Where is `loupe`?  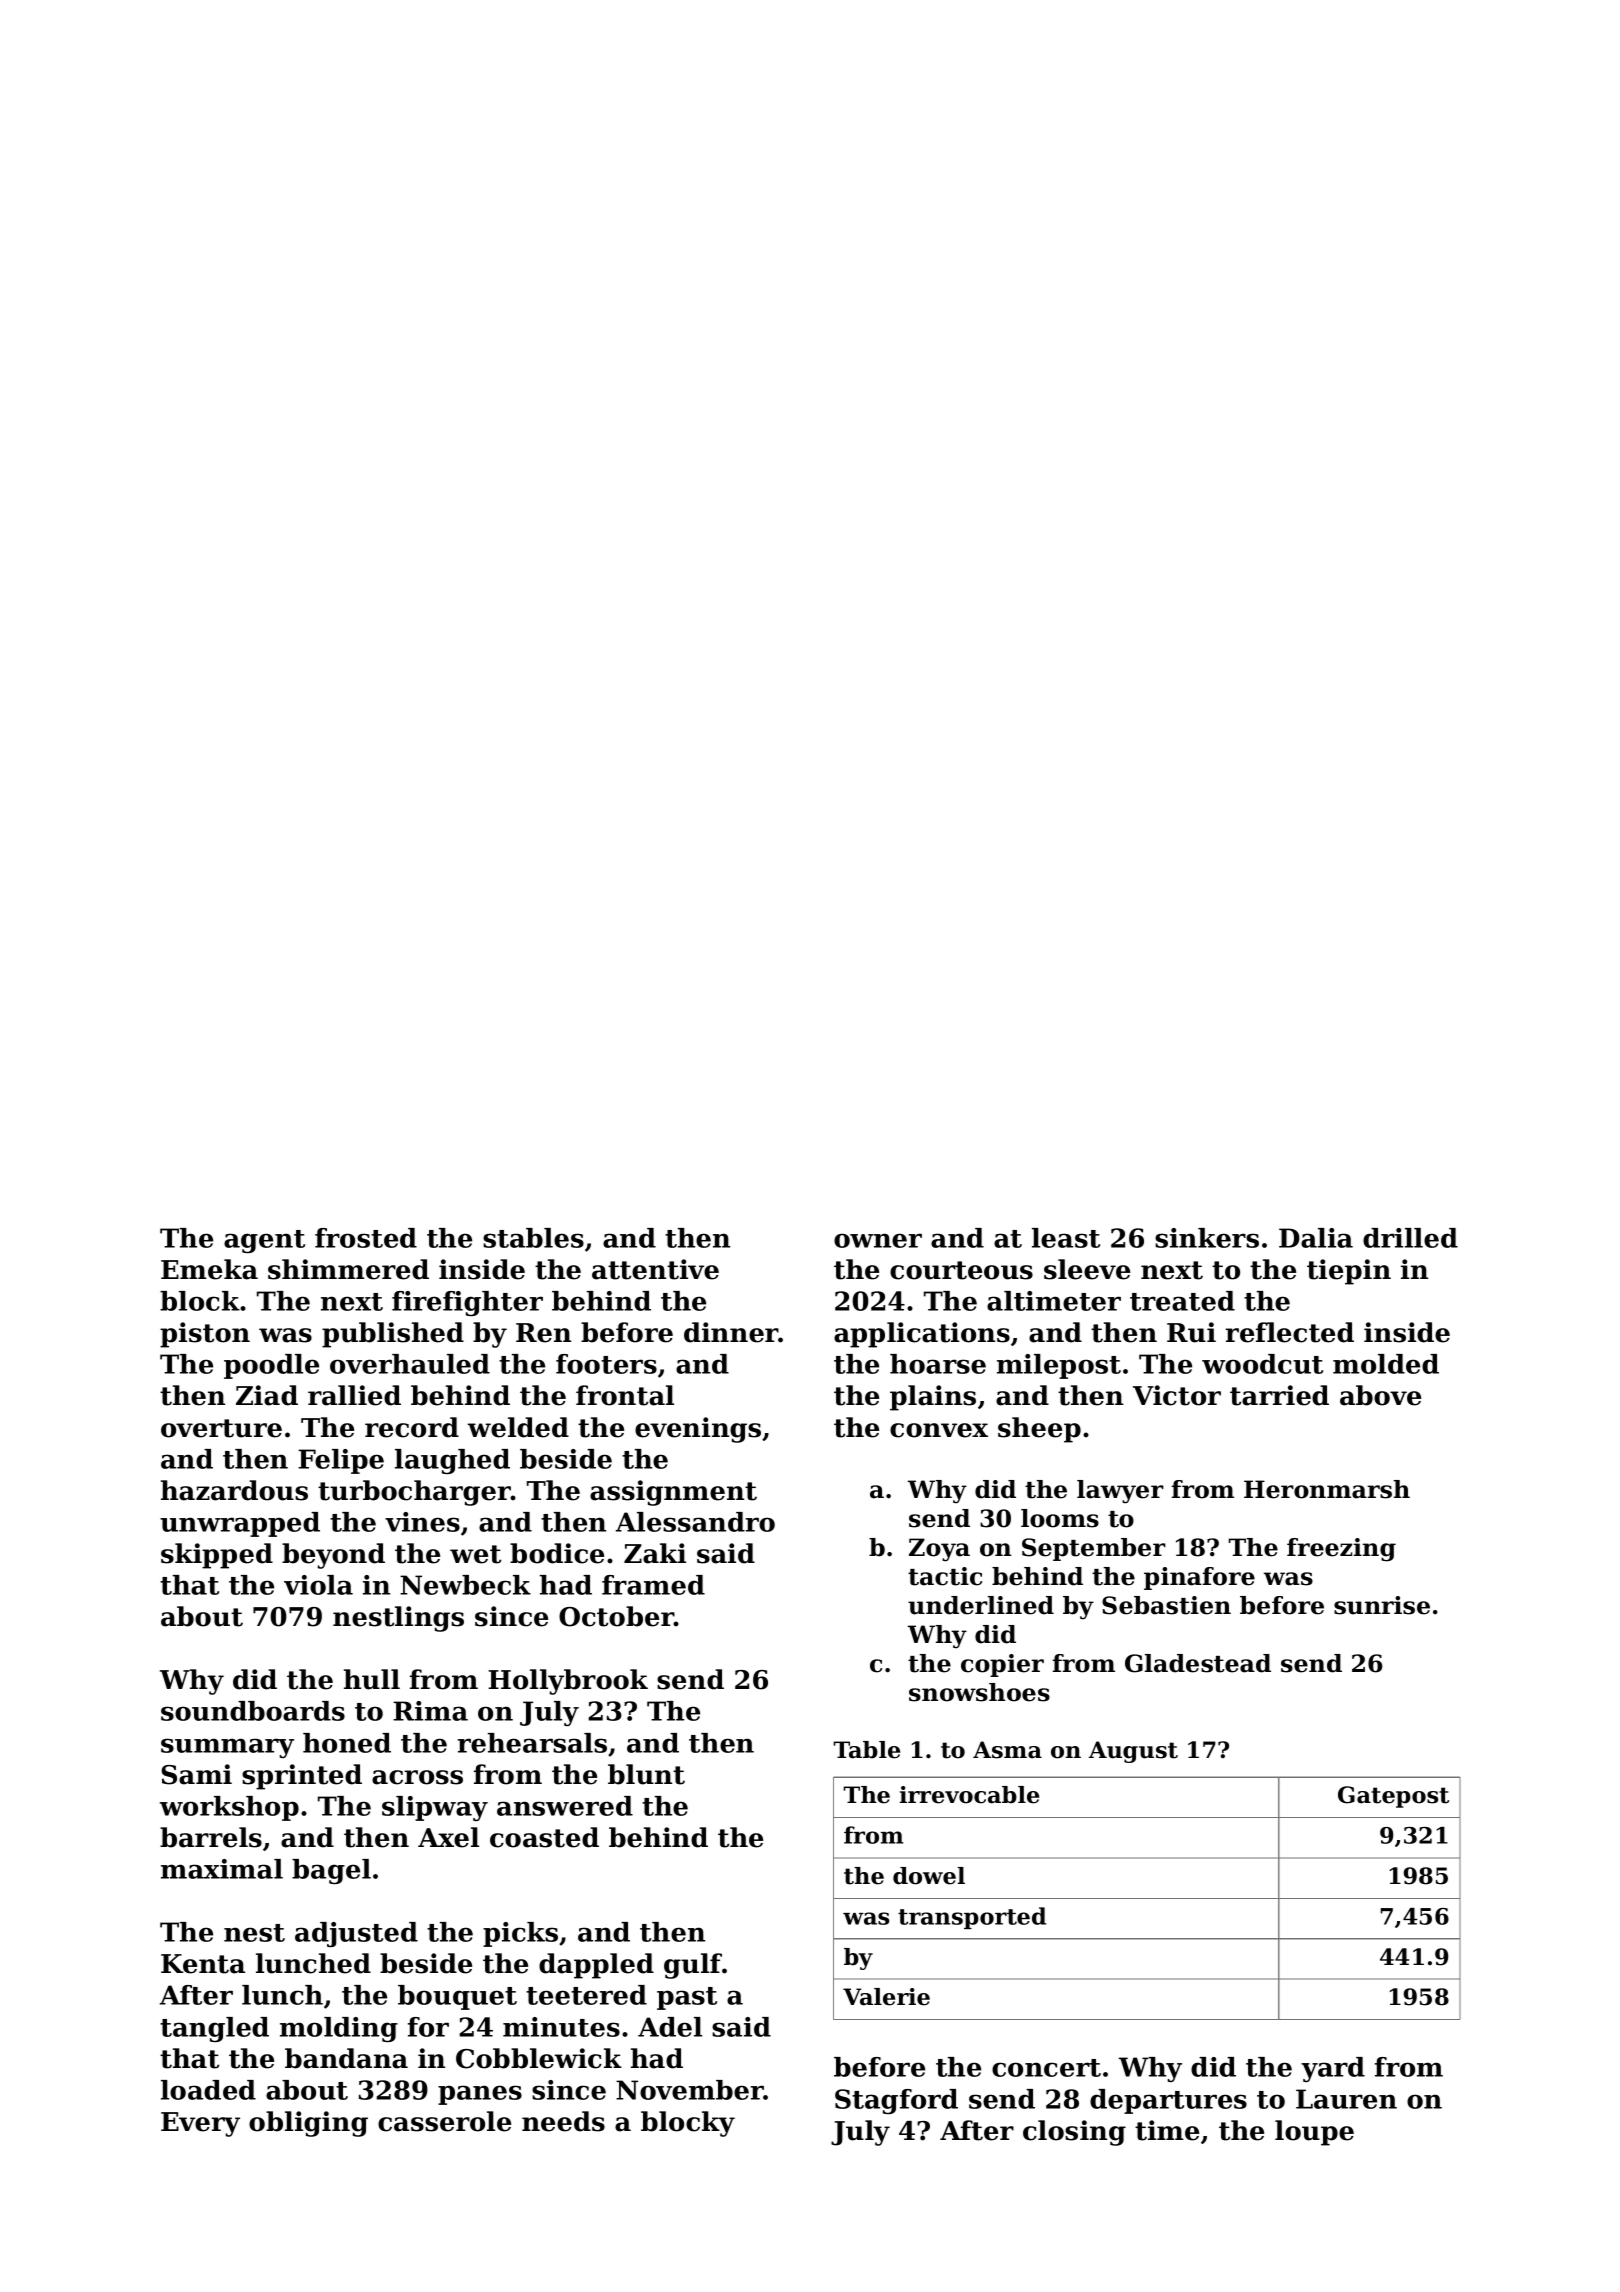
loupe is located at coordinates (1314, 2133).
